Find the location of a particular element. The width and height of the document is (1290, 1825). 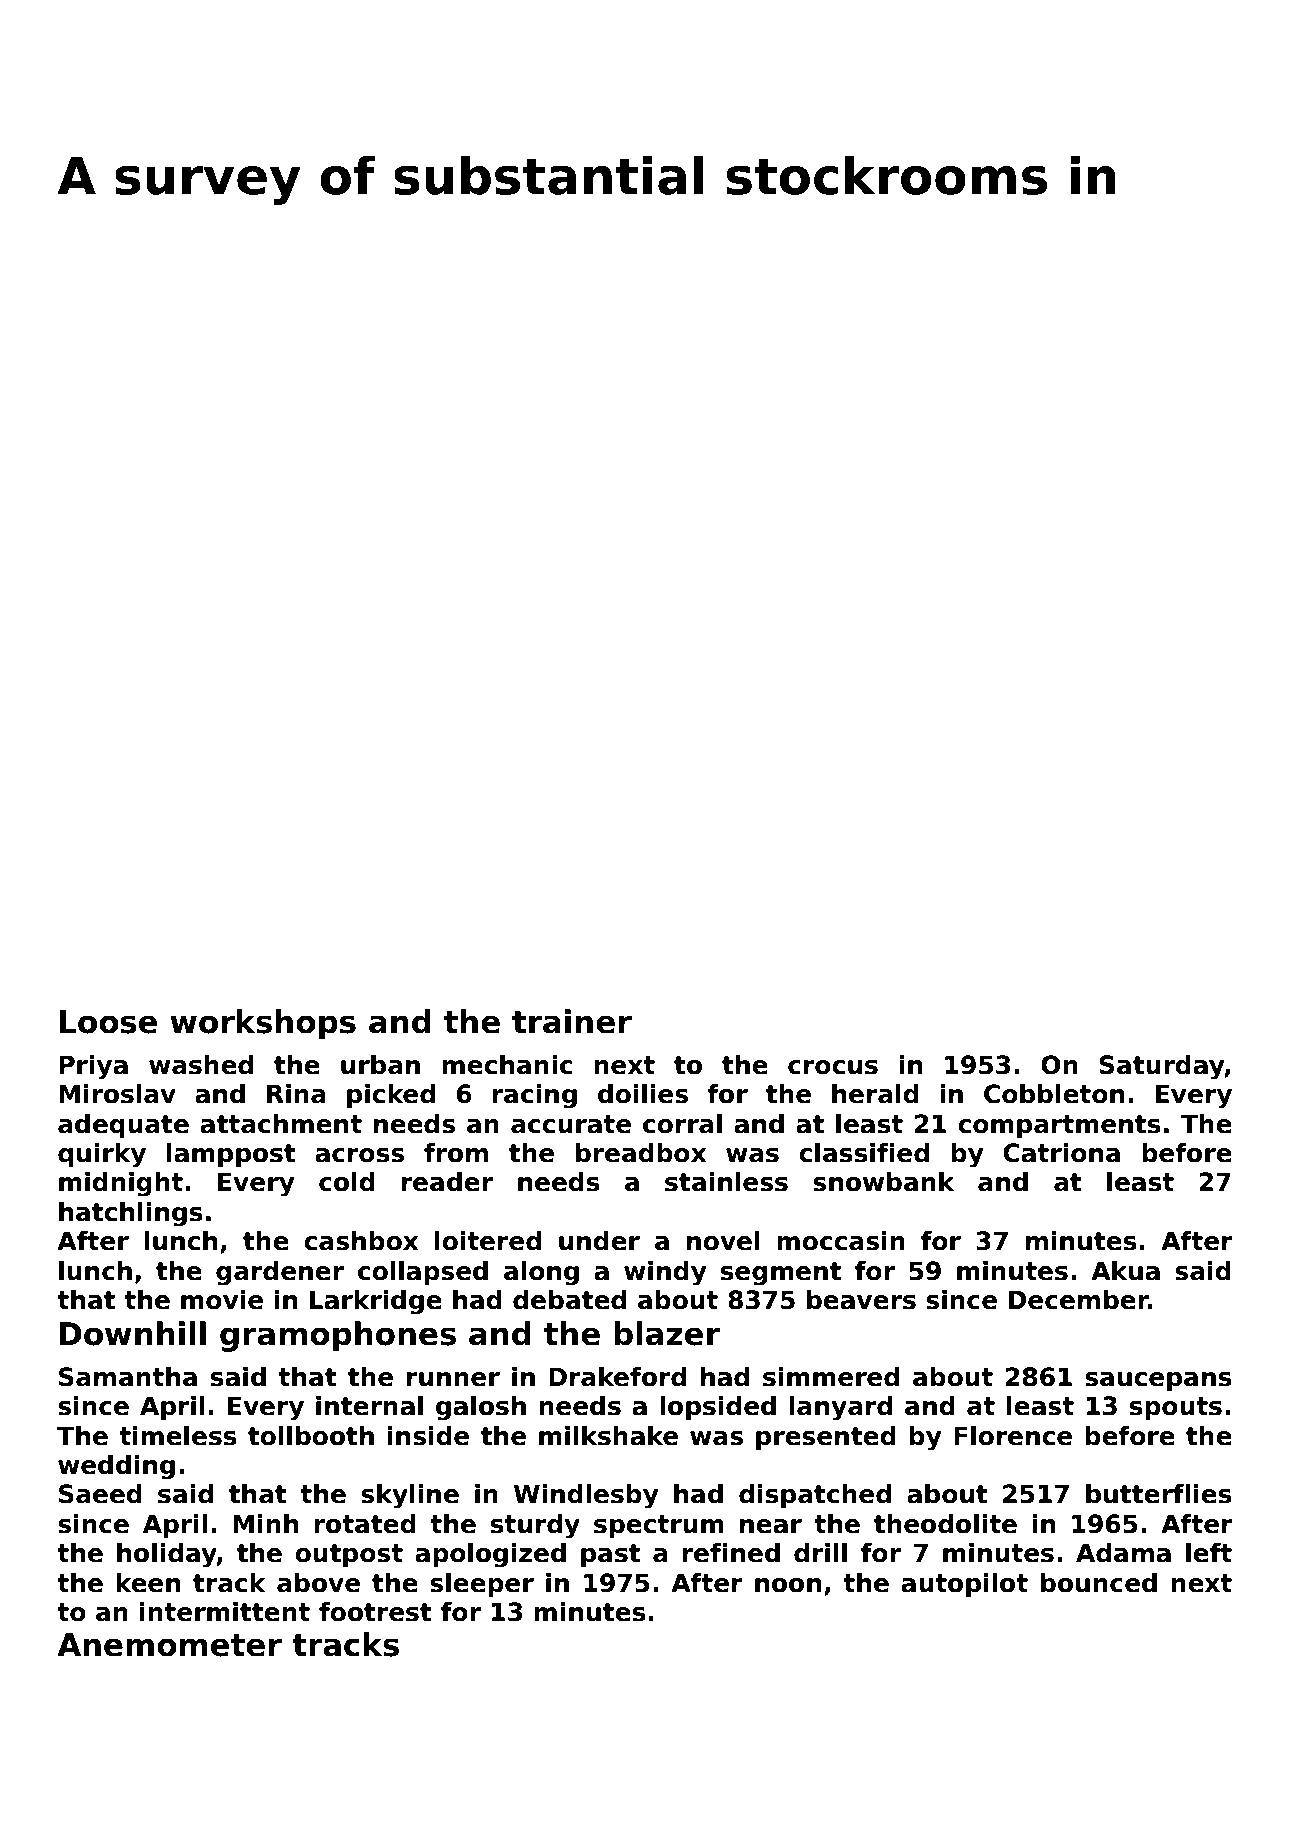

gardener is located at coordinates (280, 1273).
